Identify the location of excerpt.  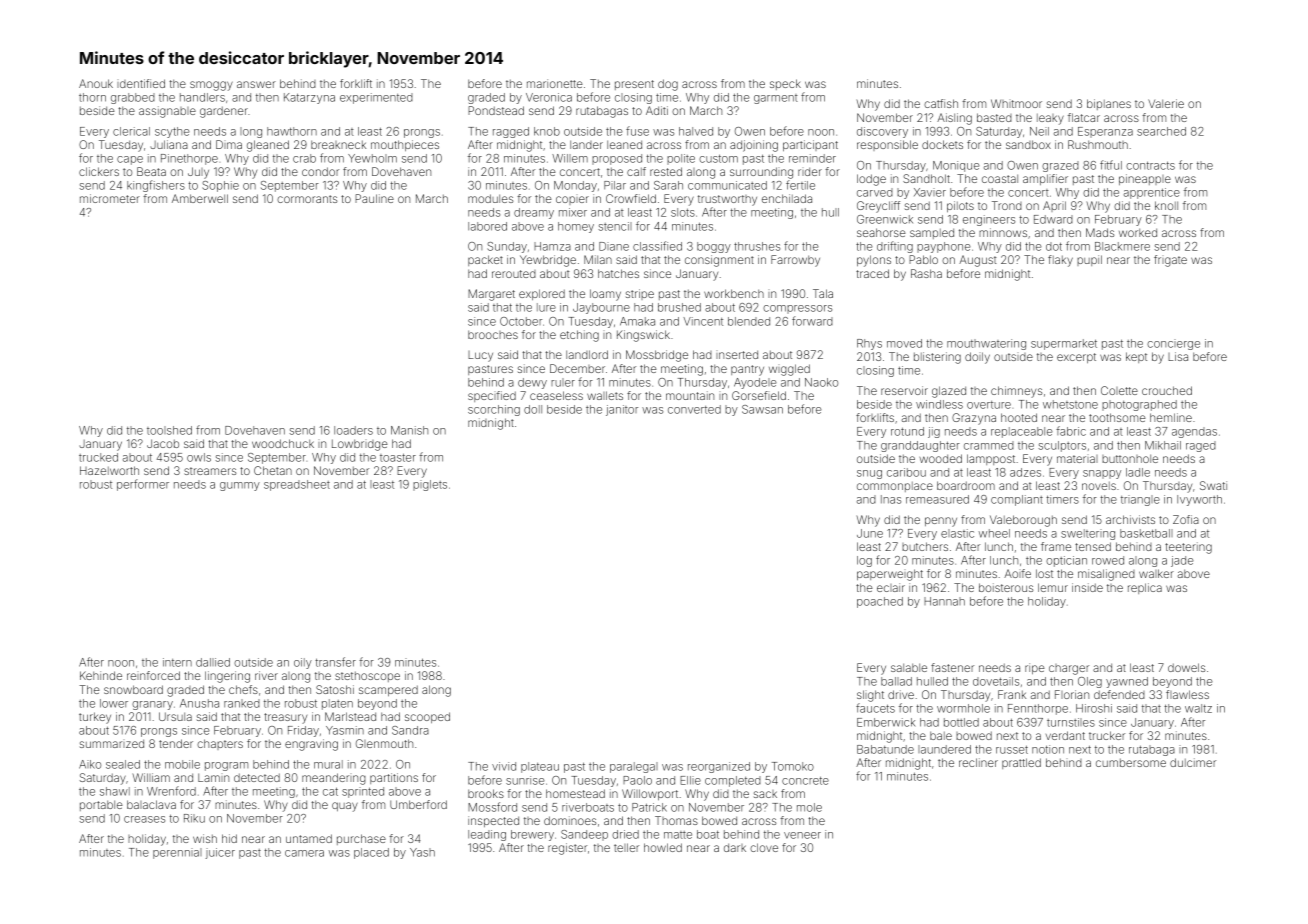
(1076, 358).
